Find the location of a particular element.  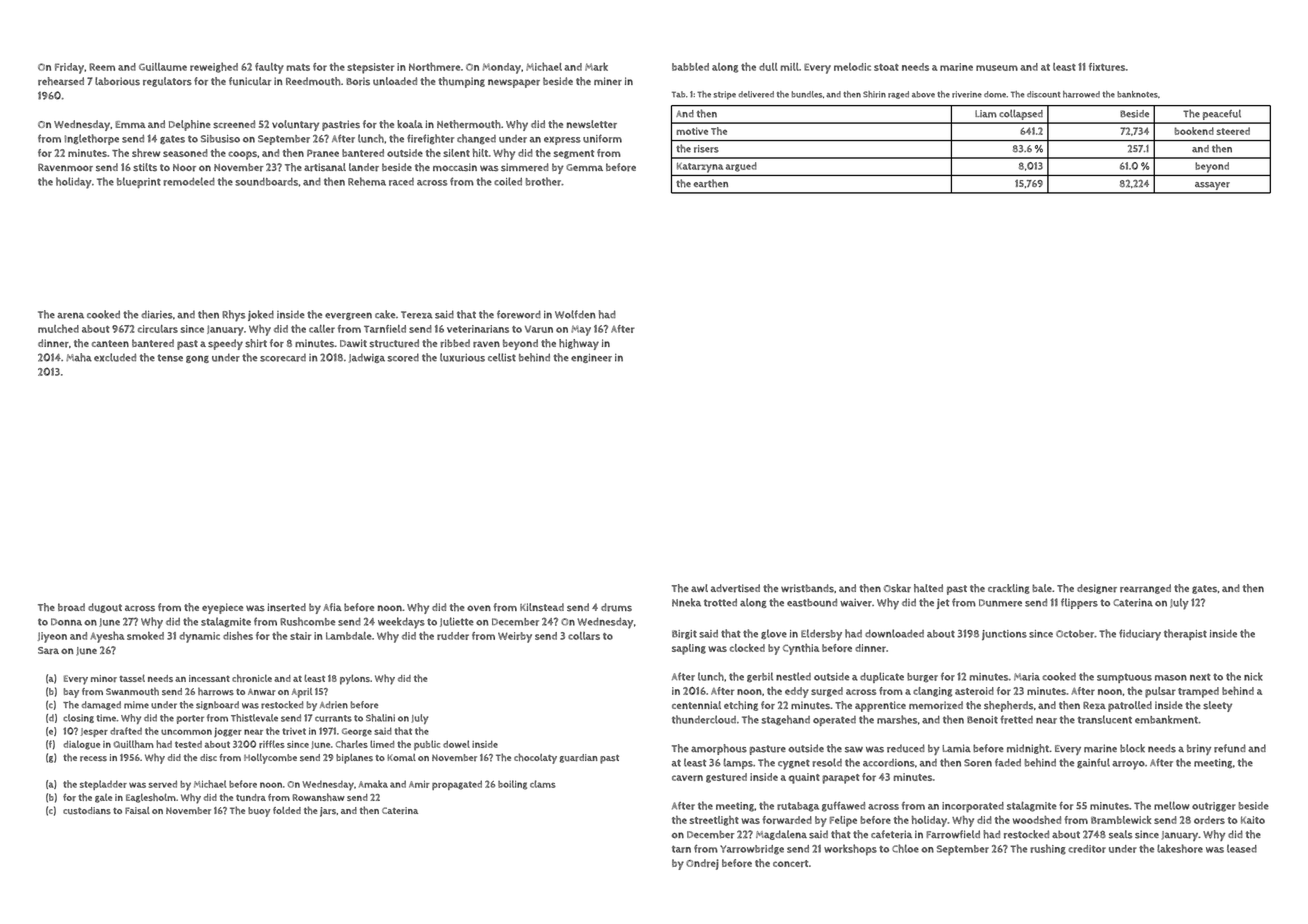

Liam is located at coordinates (986, 114).
